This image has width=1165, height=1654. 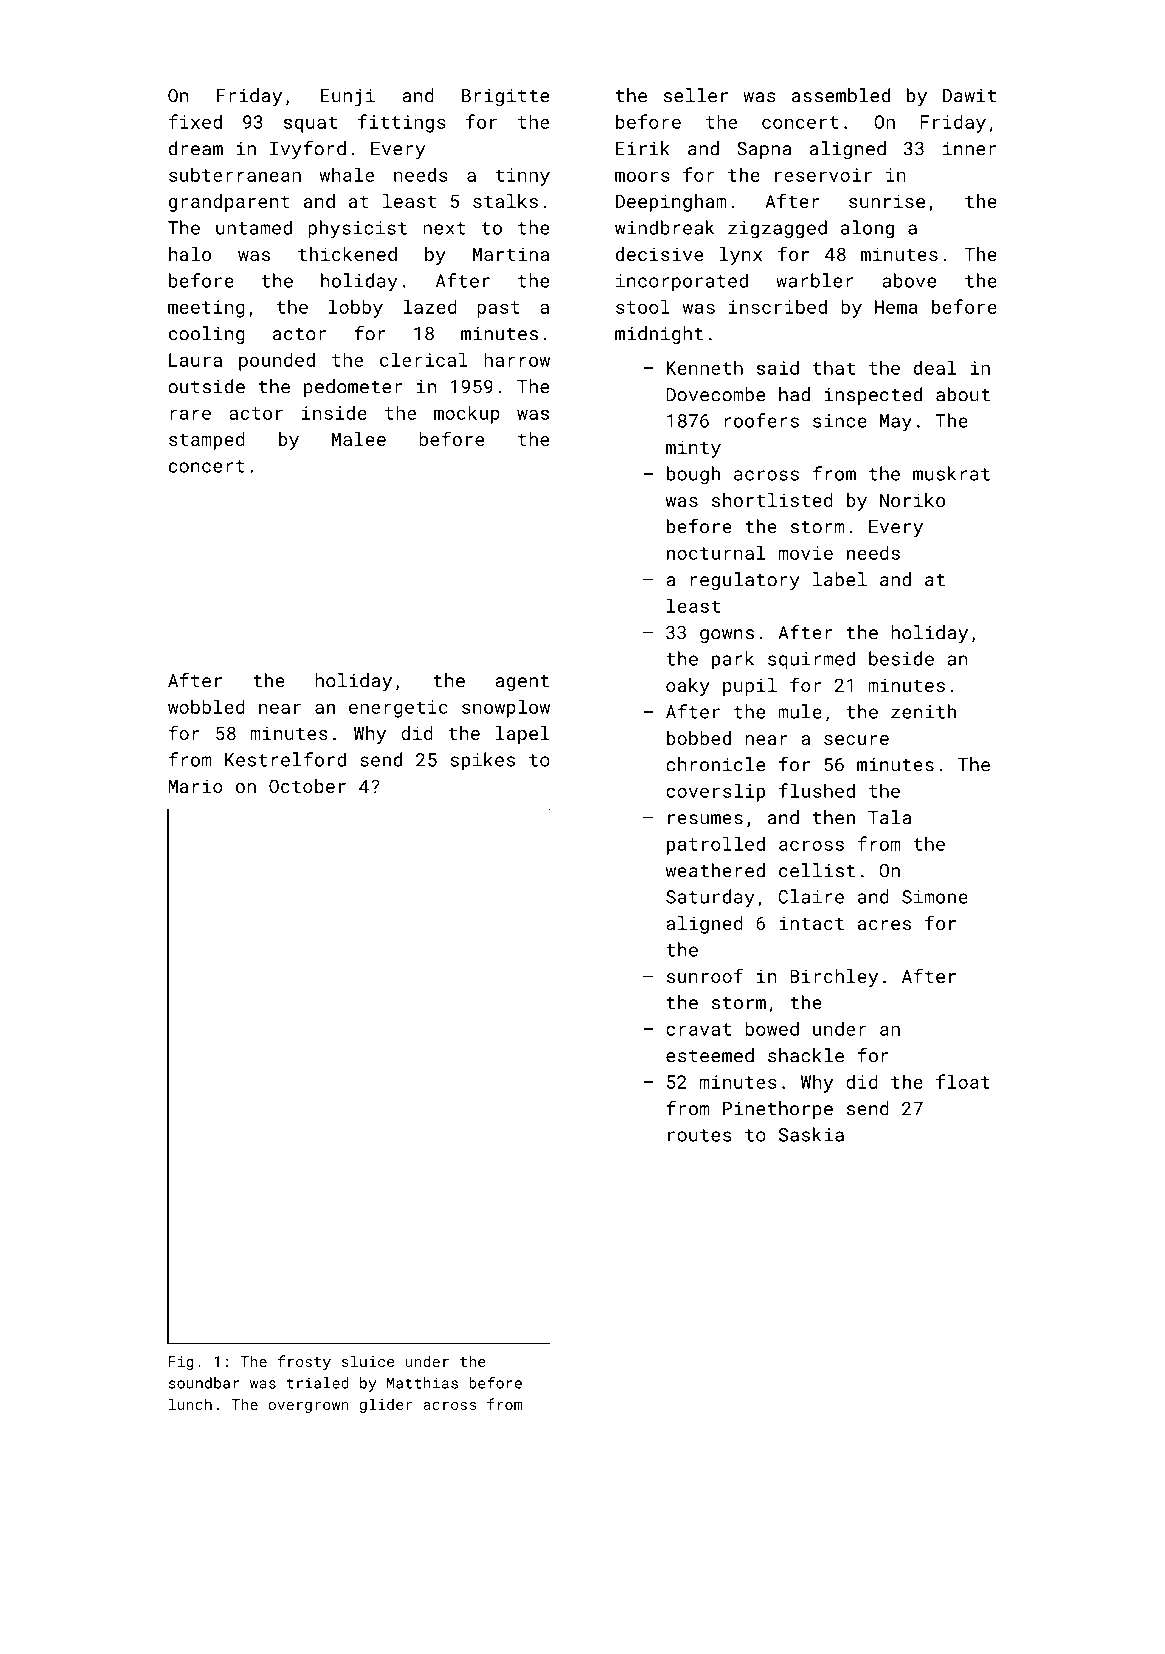 I want to click on thickened, so click(x=347, y=254).
